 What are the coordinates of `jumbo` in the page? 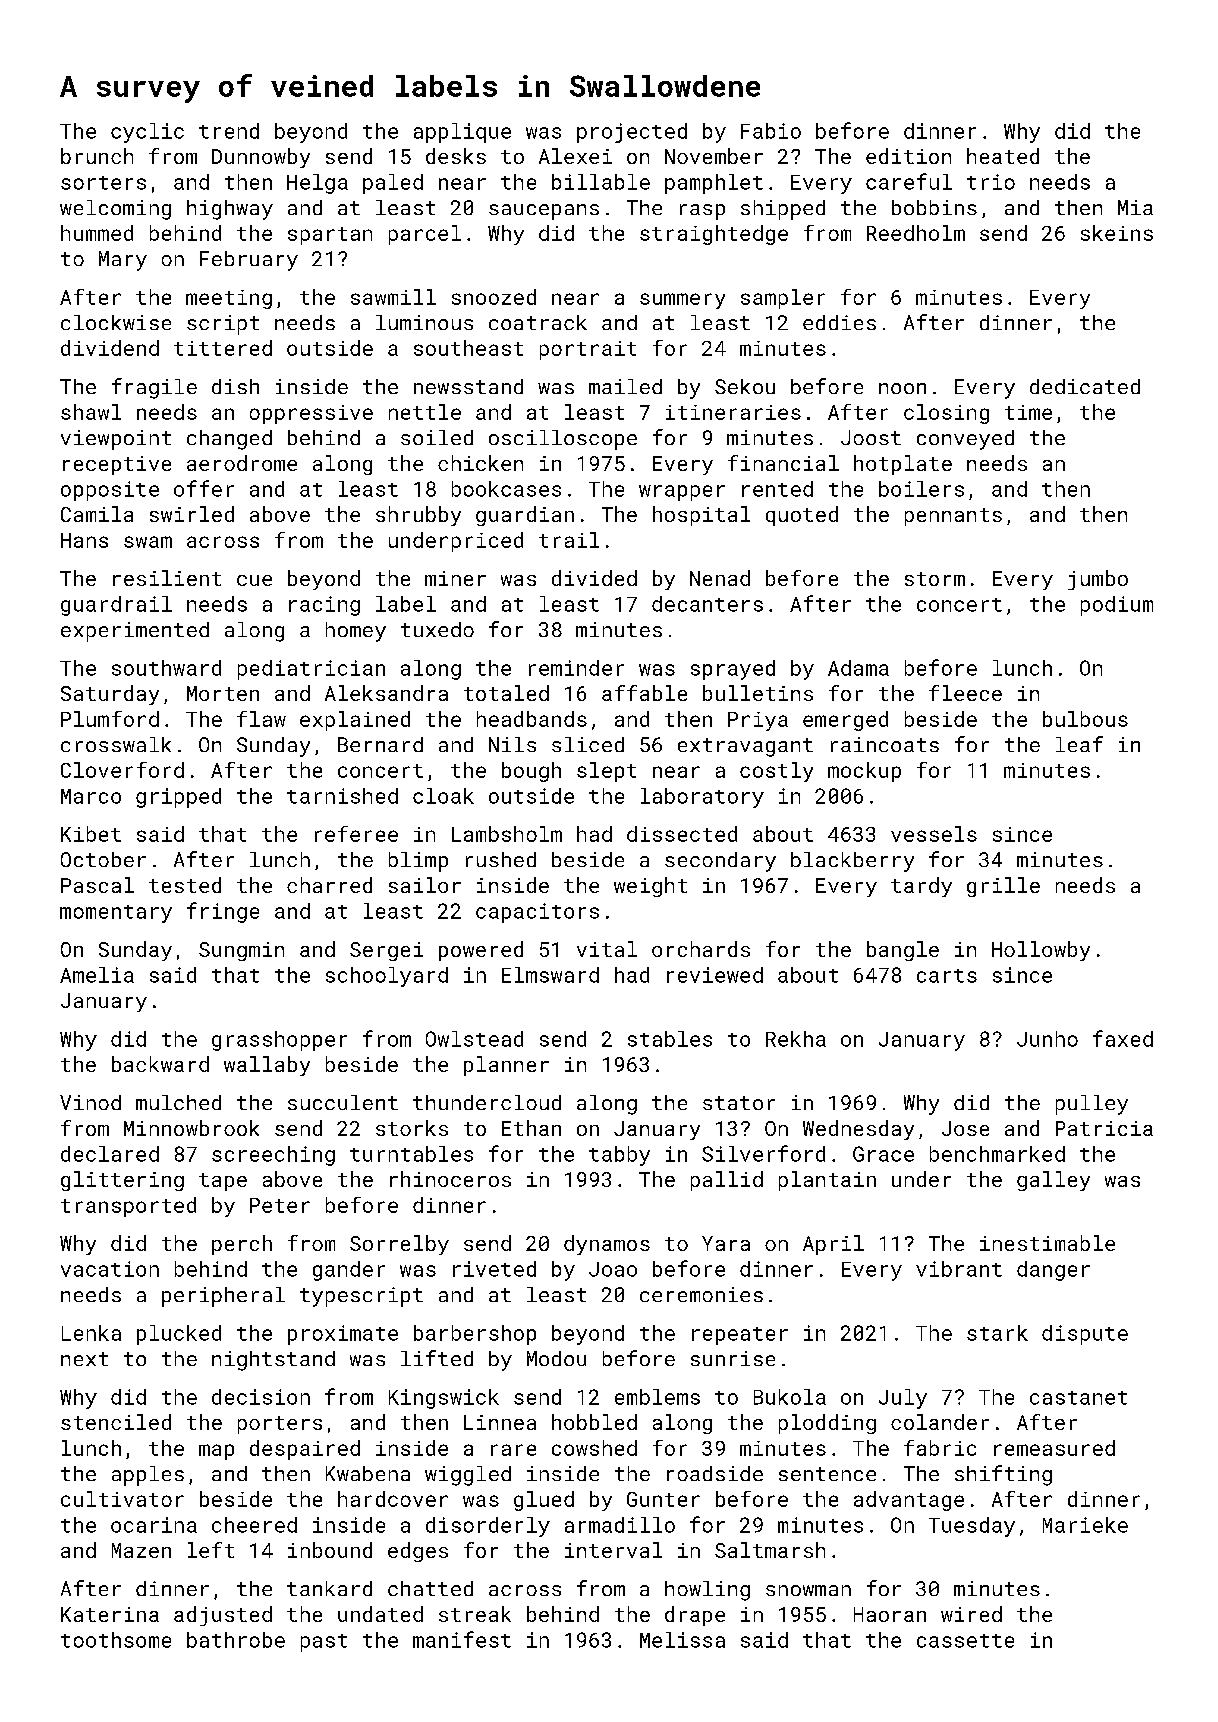 It's located at (1098, 580).
